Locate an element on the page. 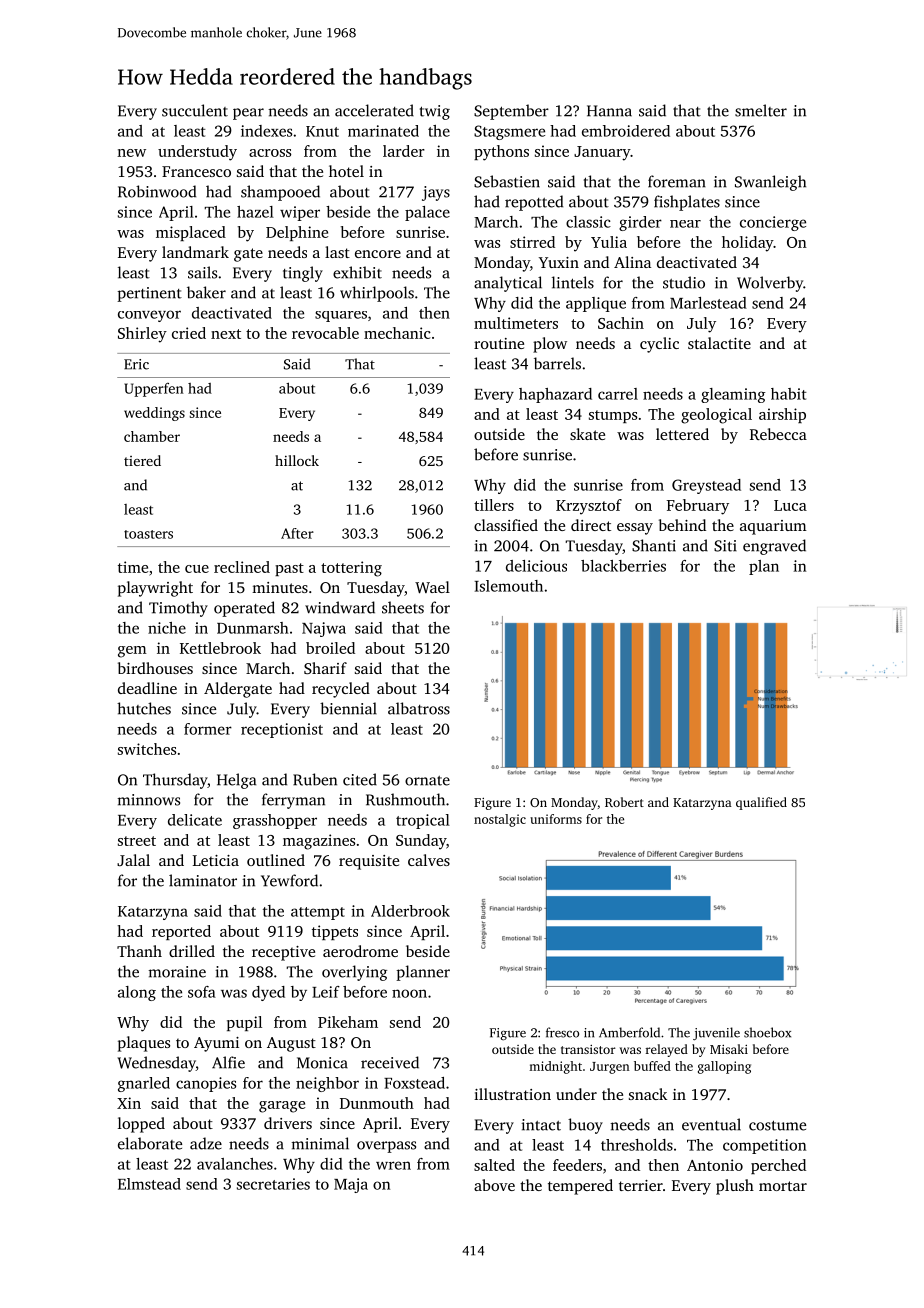  cue is located at coordinates (197, 569).
